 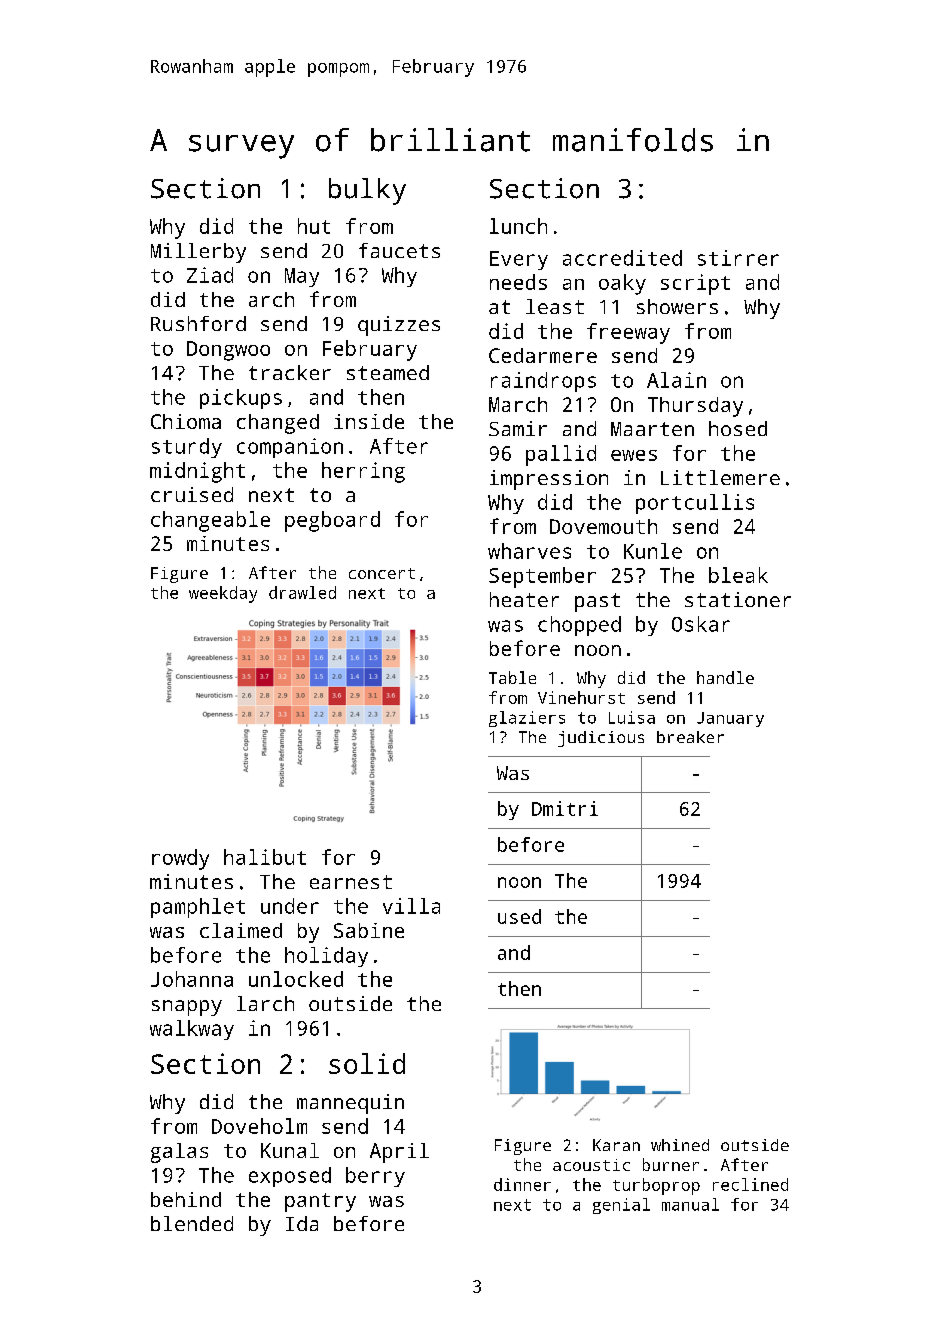 I want to click on halibut, so click(x=265, y=857).
